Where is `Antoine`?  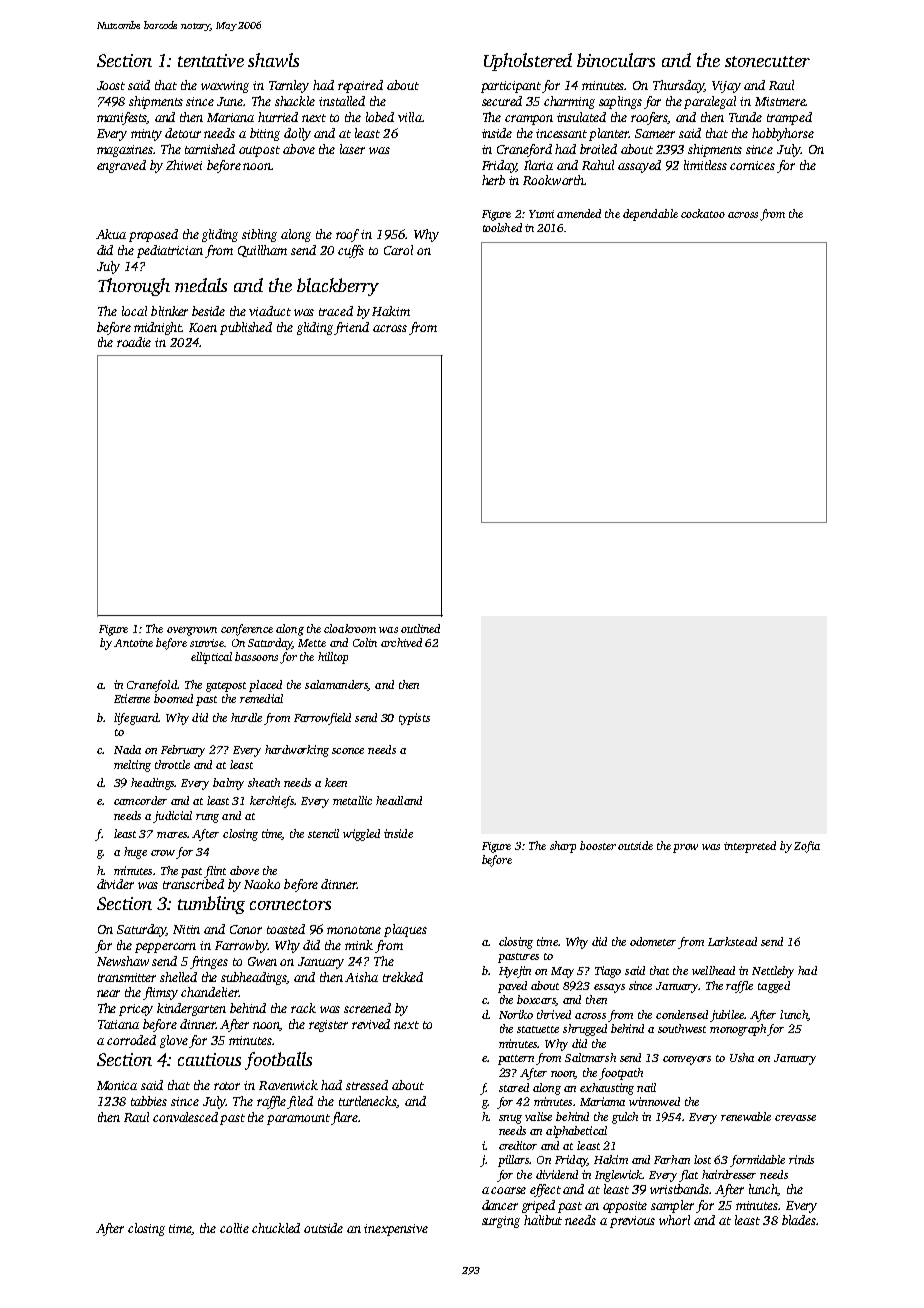
Antoine is located at coordinates (133, 643).
